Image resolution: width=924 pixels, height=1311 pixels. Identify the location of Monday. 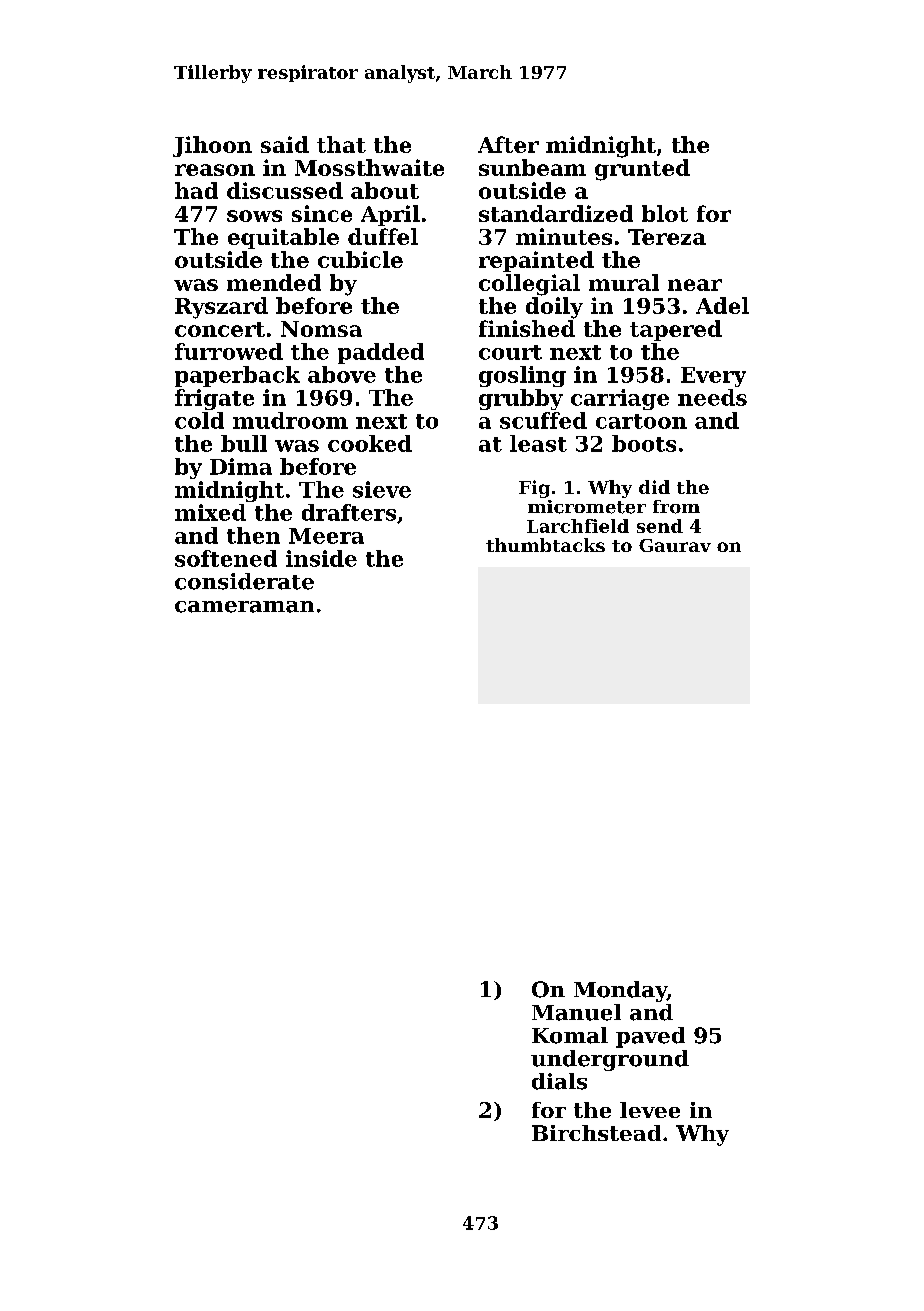
(620, 991).
